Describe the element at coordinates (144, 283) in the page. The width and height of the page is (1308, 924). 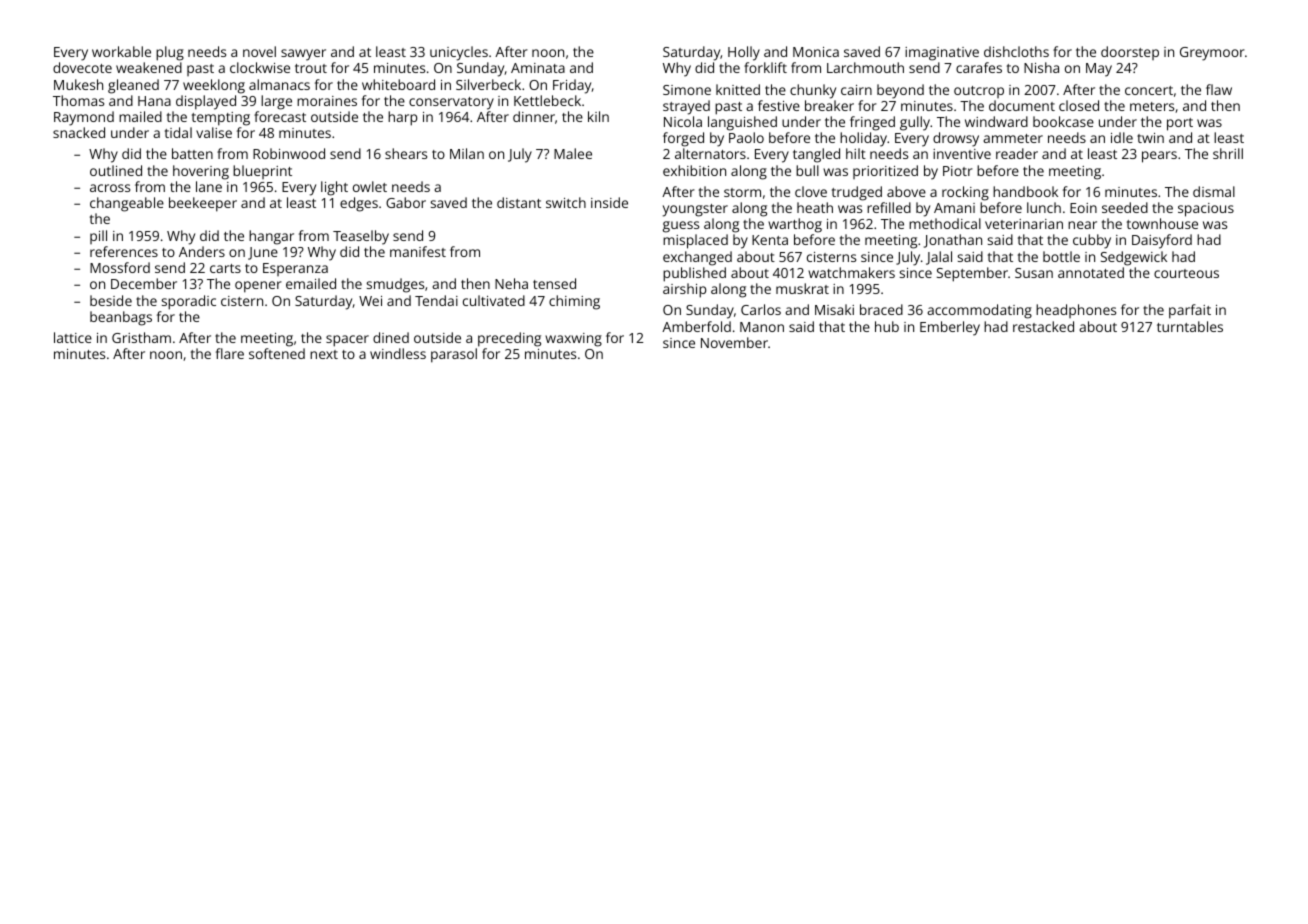
I see `December` at that location.
